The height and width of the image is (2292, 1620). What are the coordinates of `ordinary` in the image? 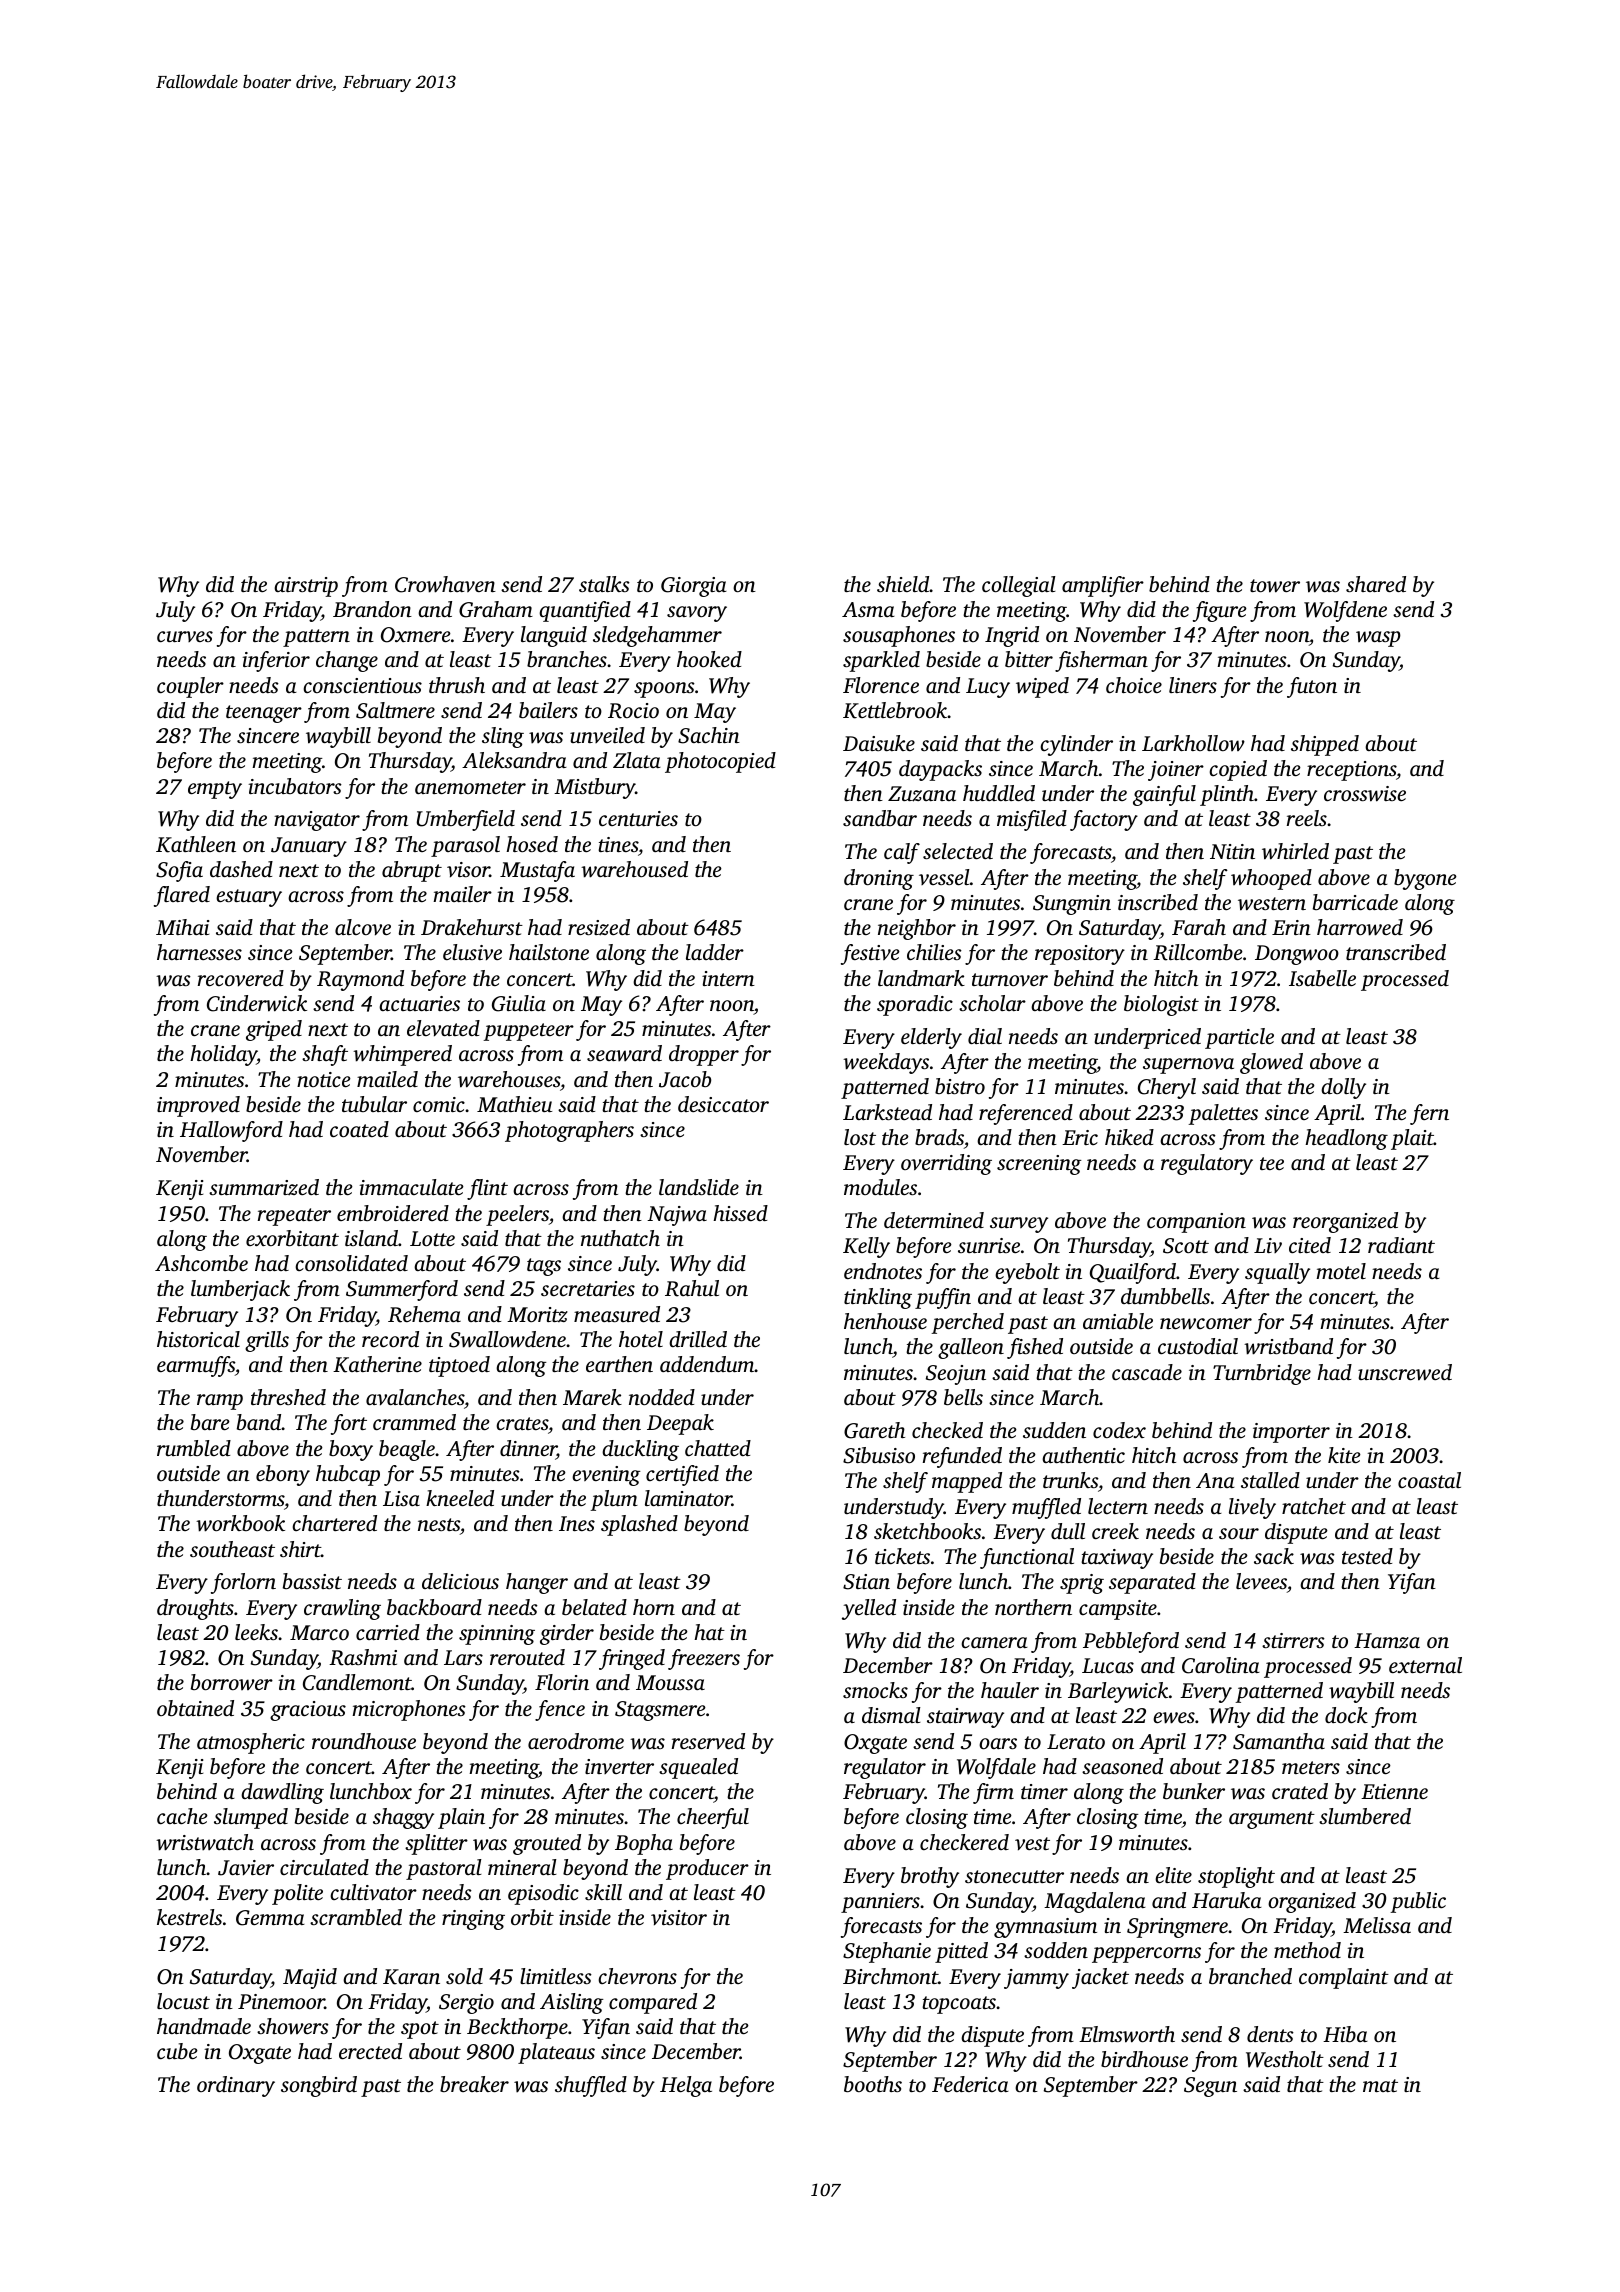 It's located at (236, 2086).
